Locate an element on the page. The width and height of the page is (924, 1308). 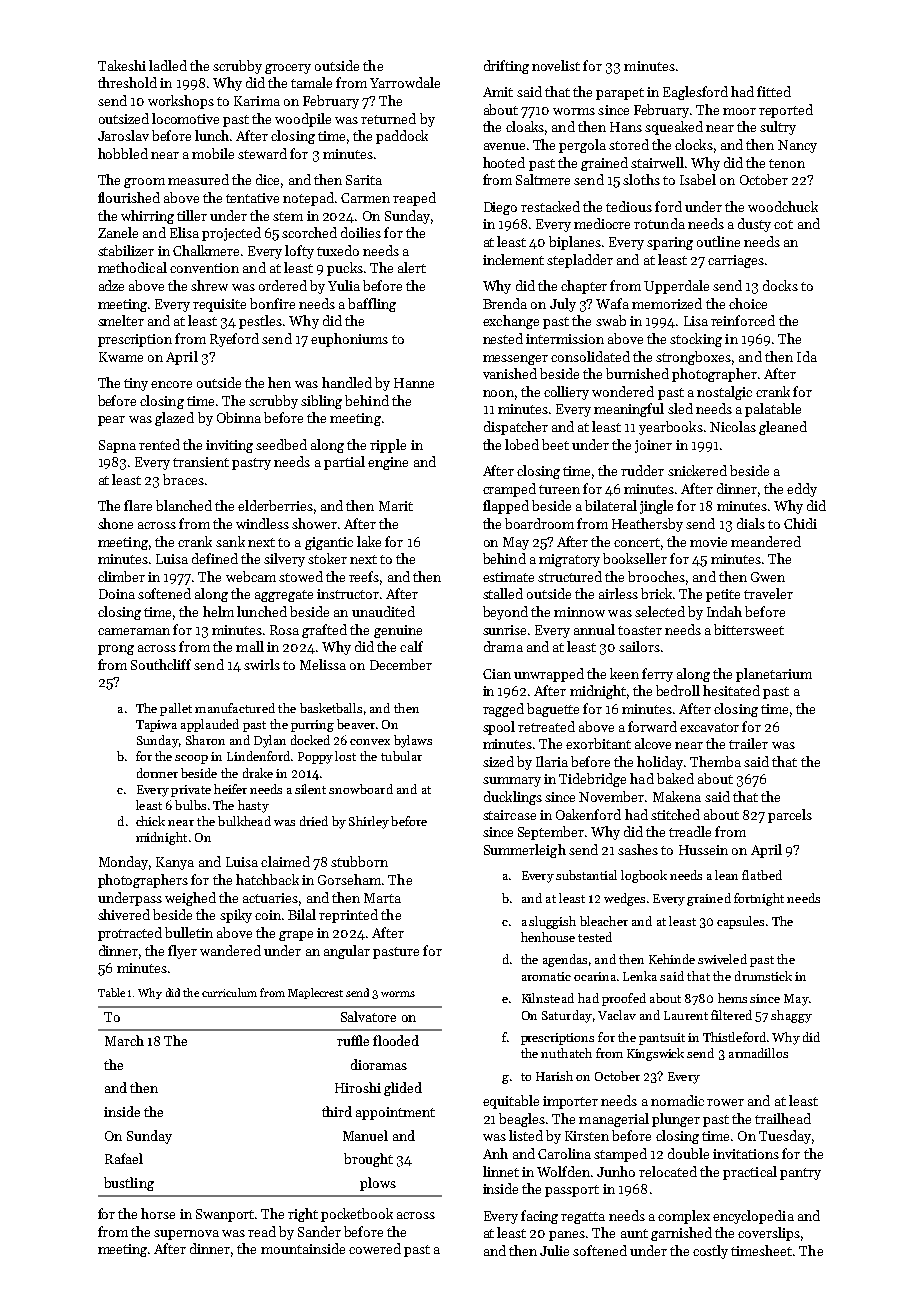
coverslips is located at coordinates (769, 1234).
